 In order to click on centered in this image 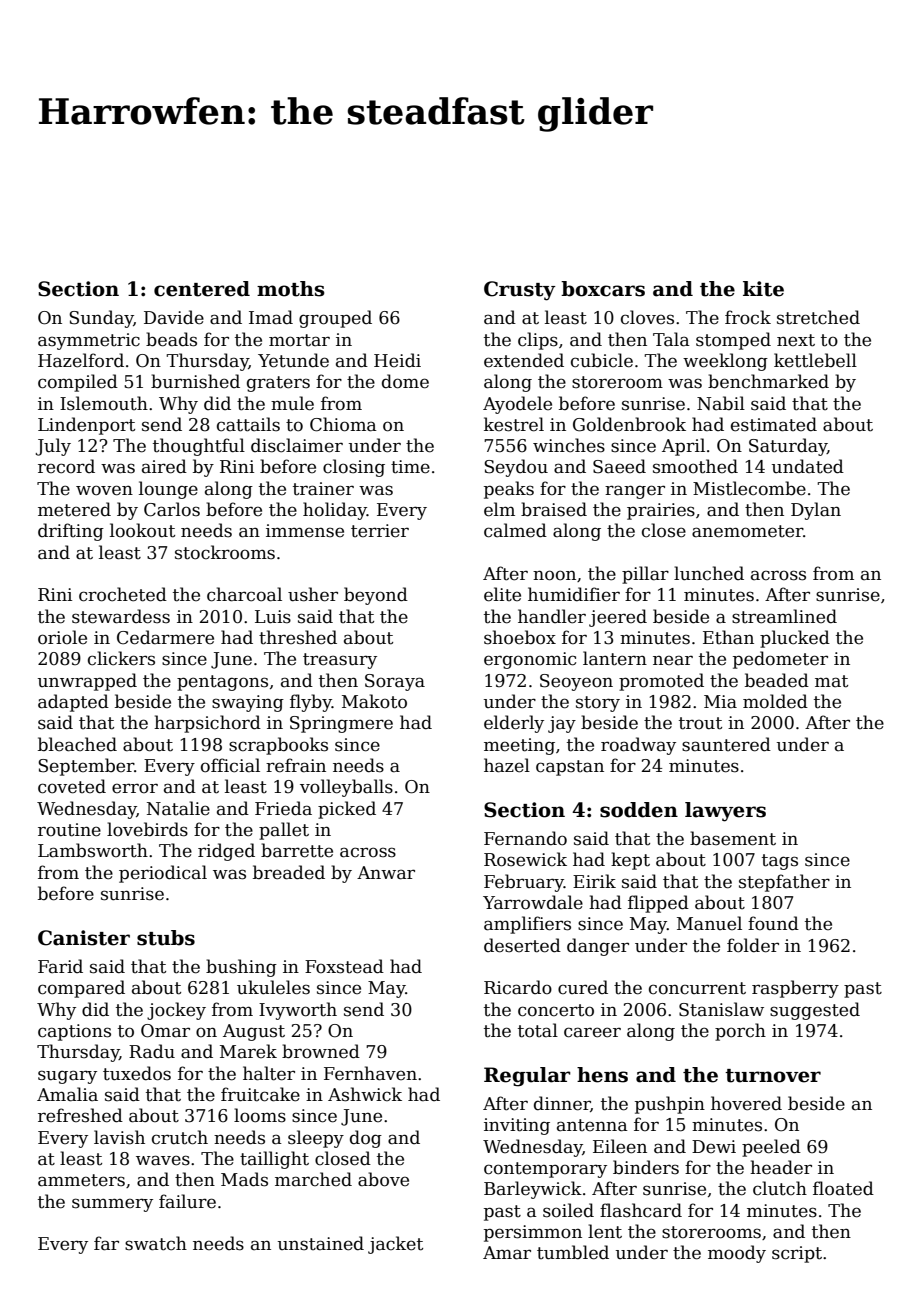, I will do `click(202, 289)`.
